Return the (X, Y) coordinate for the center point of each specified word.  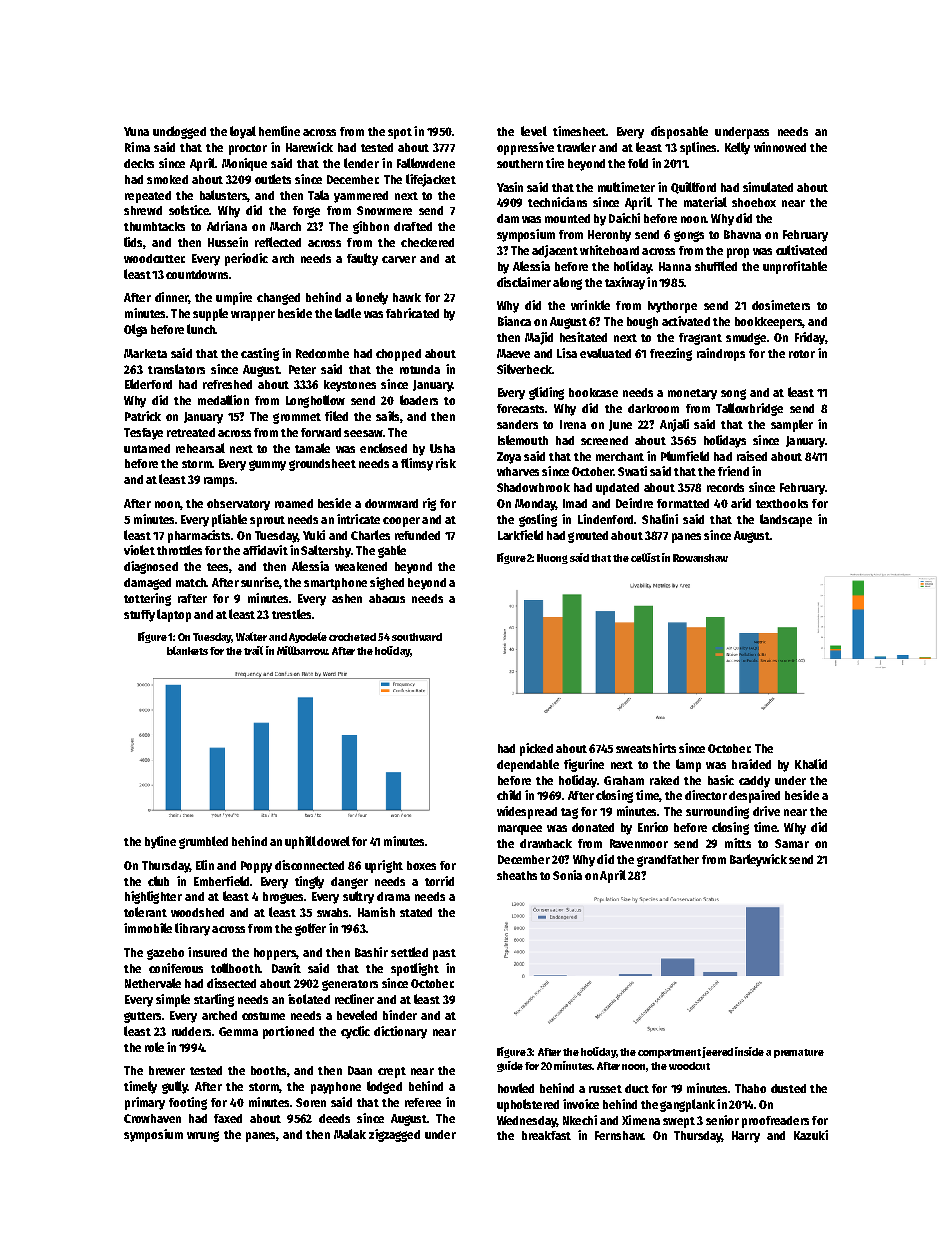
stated (416, 912)
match (191, 582)
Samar (792, 843)
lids (133, 242)
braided (751, 764)
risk (446, 463)
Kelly (737, 148)
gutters (142, 1017)
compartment (669, 1053)
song (733, 394)
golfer (310, 929)
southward (417, 637)
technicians (557, 202)
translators (176, 369)
